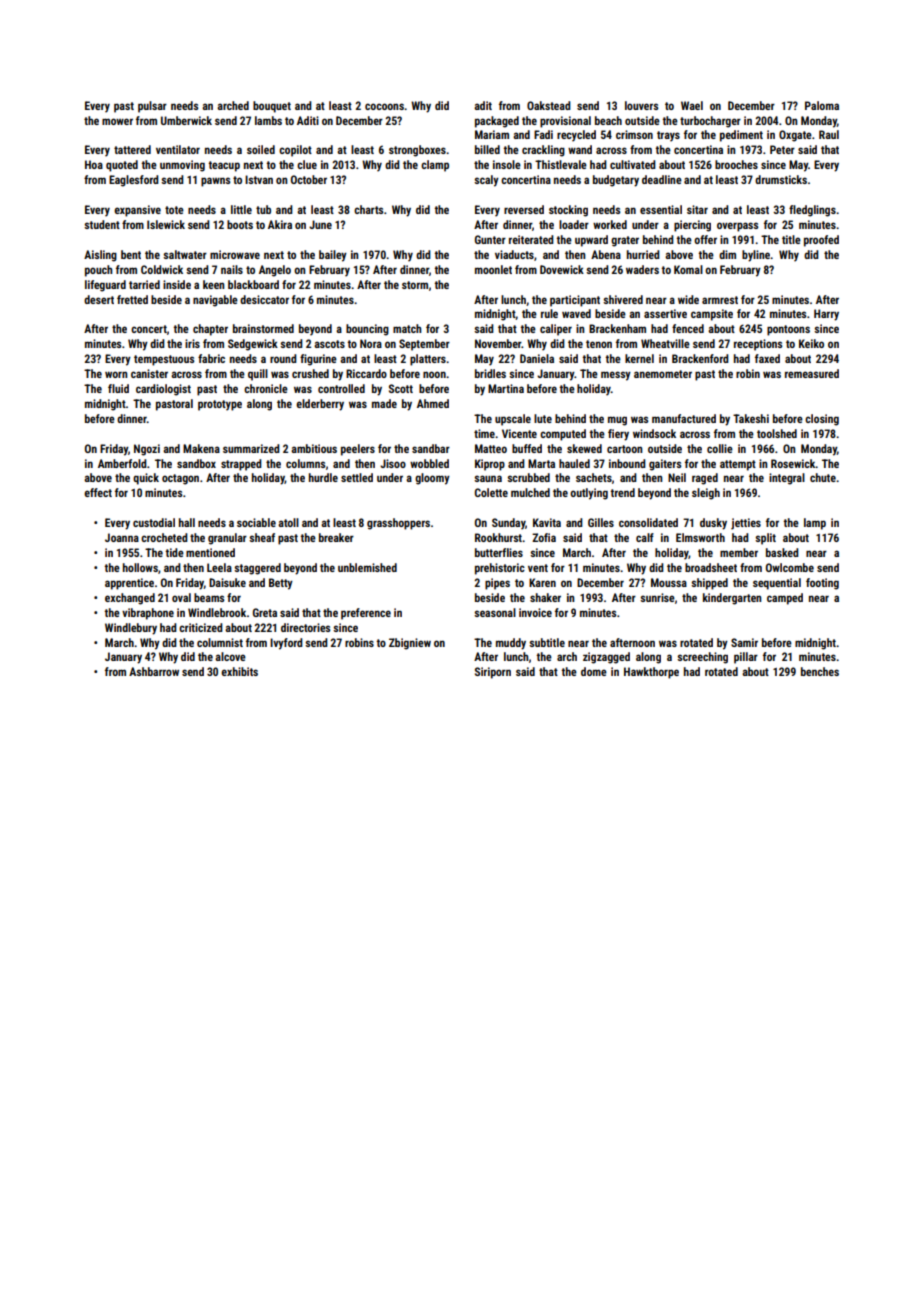 The width and height of the document is (924, 1308). I want to click on Zbigniew, so click(410, 644).
